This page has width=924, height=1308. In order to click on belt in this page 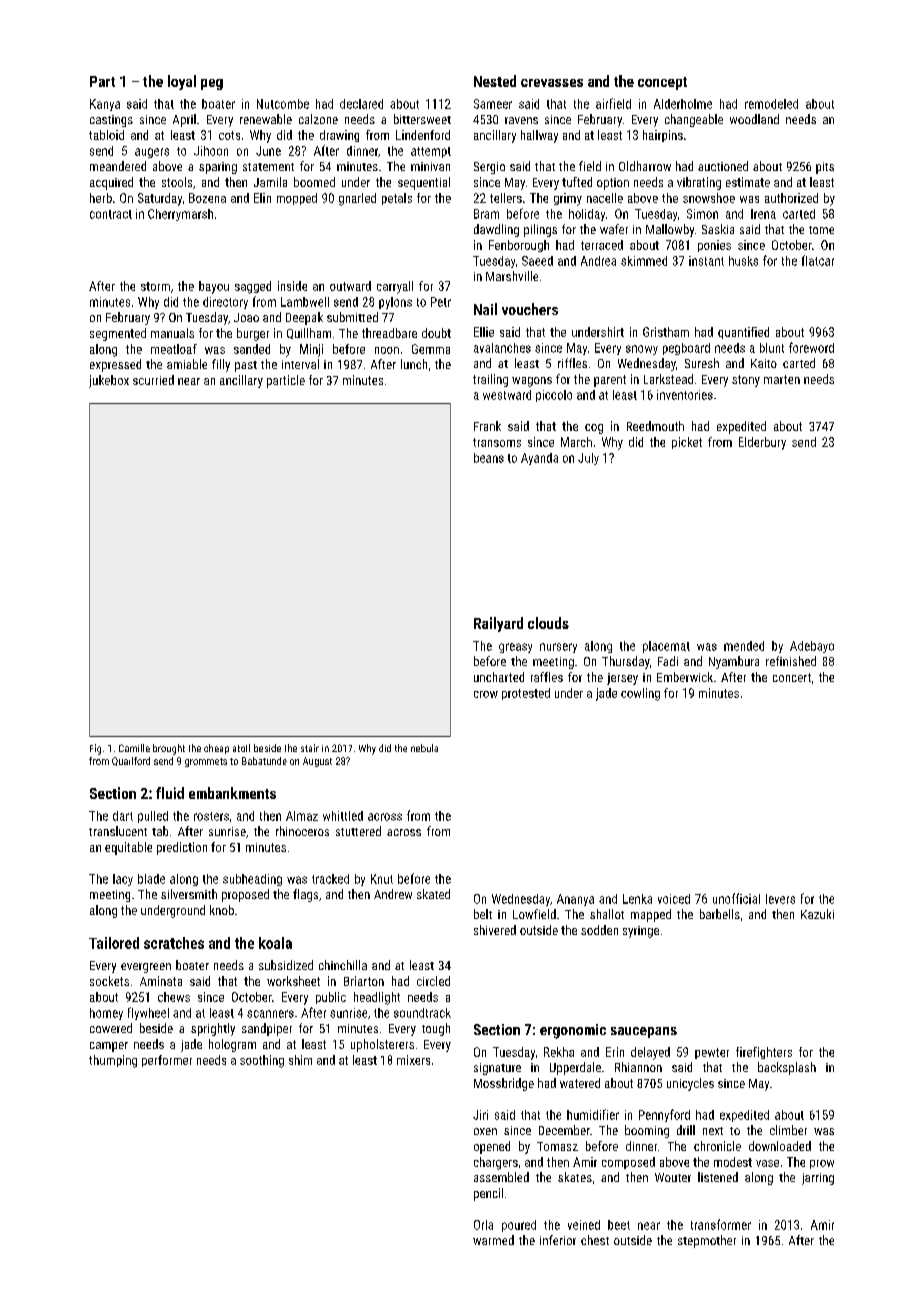, I will do `click(483, 914)`.
